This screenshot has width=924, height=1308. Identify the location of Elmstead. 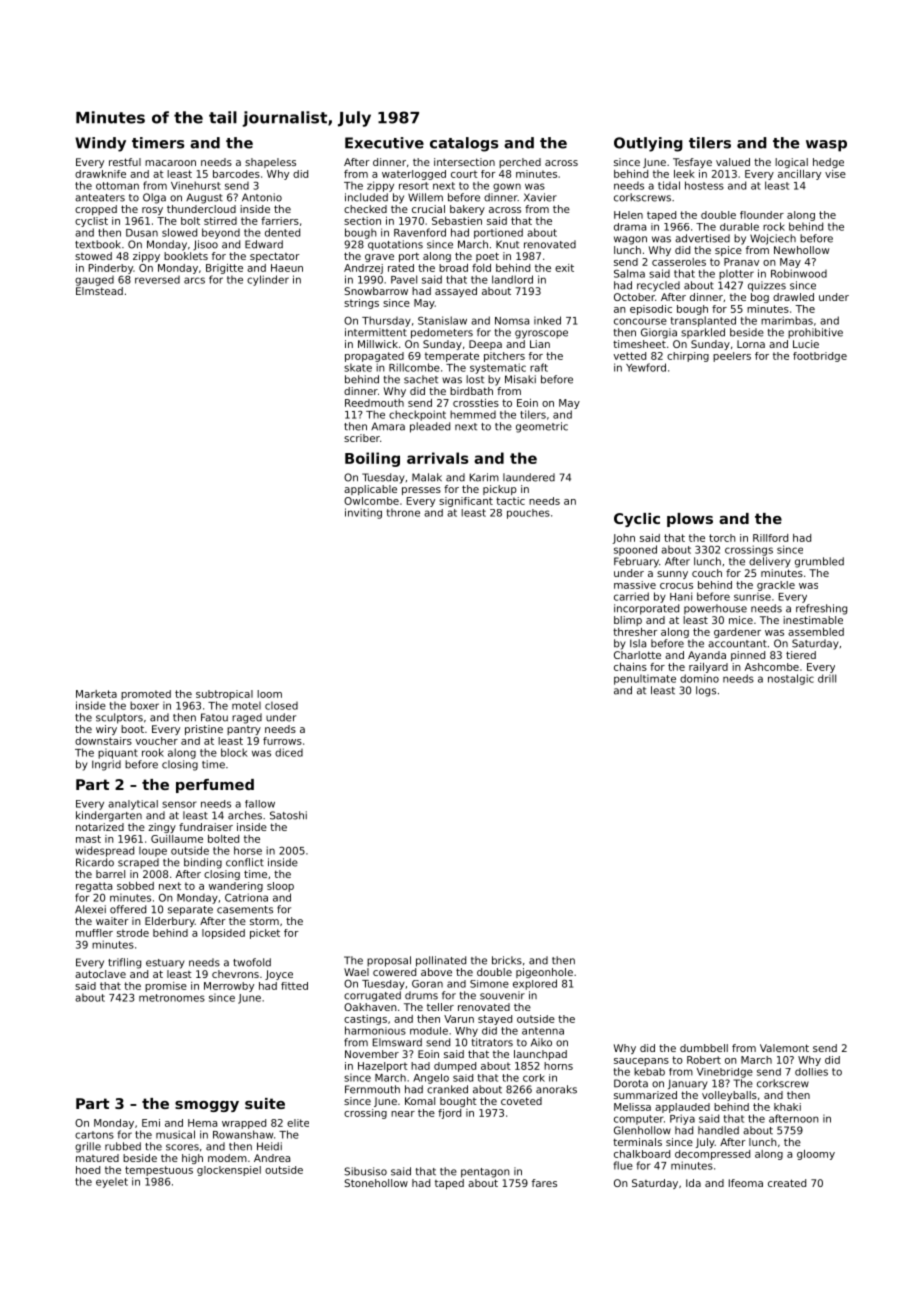
(99, 291).
